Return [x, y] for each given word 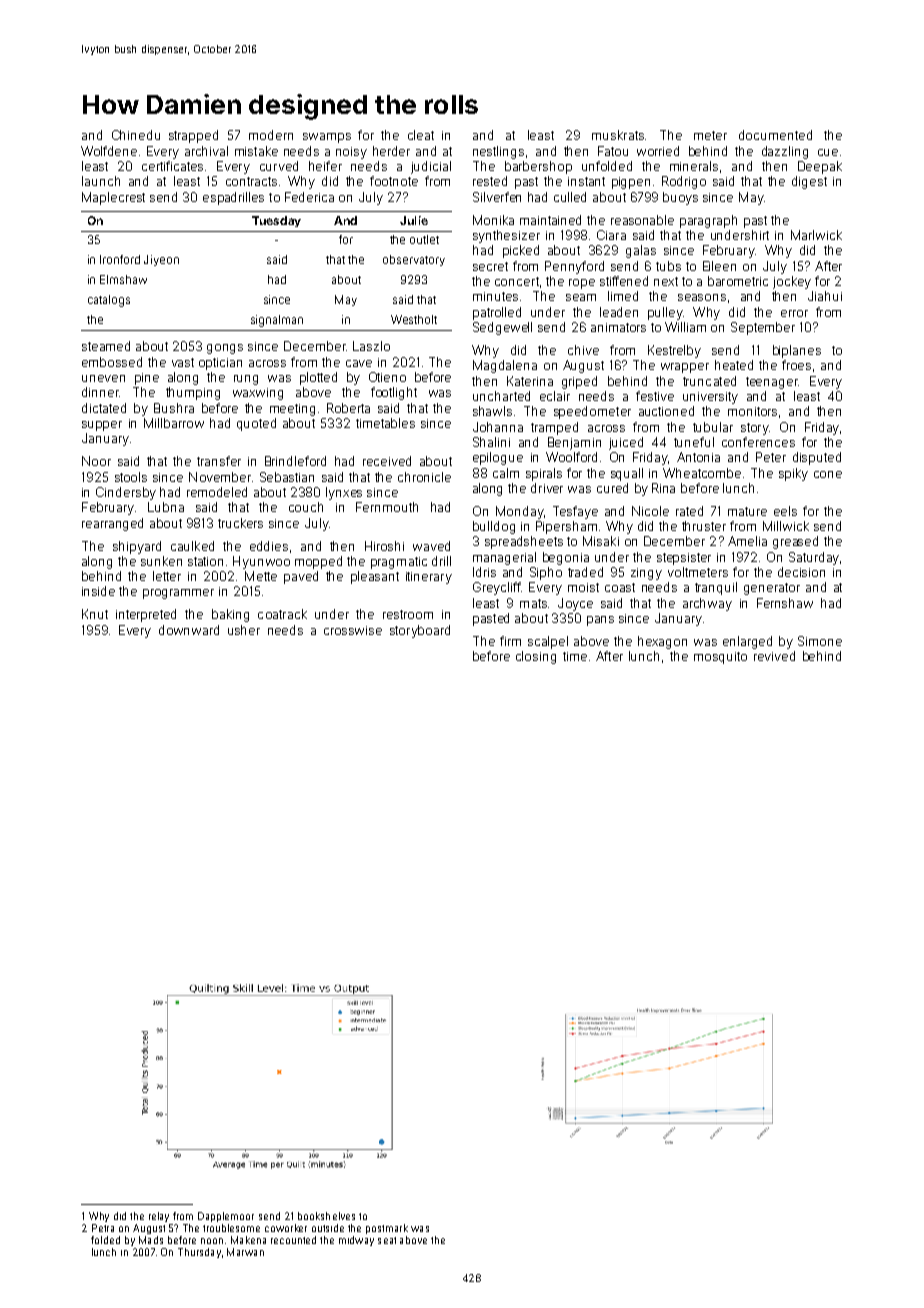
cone [828, 474]
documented [775, 135]
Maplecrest [113, 198]
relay [159, 1217]
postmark [387, 1229]
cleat [421, 135]
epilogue [498, 458]
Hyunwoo [261, 562]
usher [244, 630]
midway [356, 1241]
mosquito [720, 658]
